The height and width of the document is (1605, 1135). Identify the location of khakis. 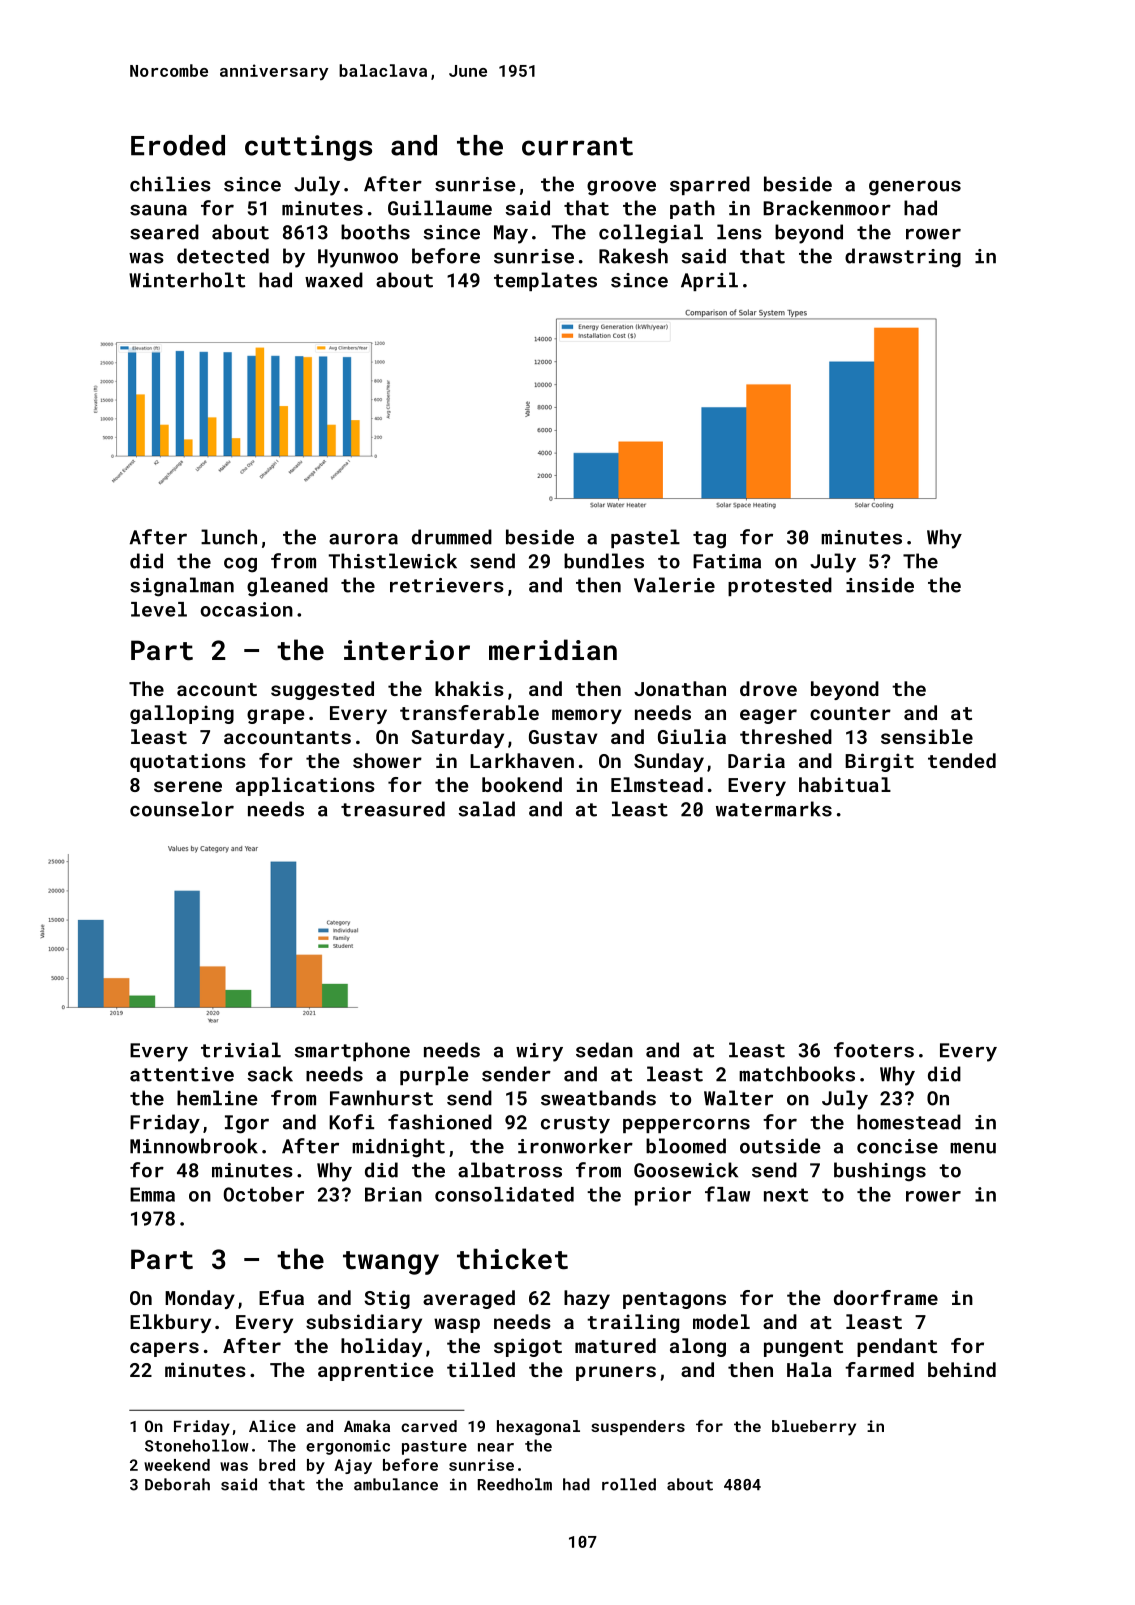
(469, 688).
